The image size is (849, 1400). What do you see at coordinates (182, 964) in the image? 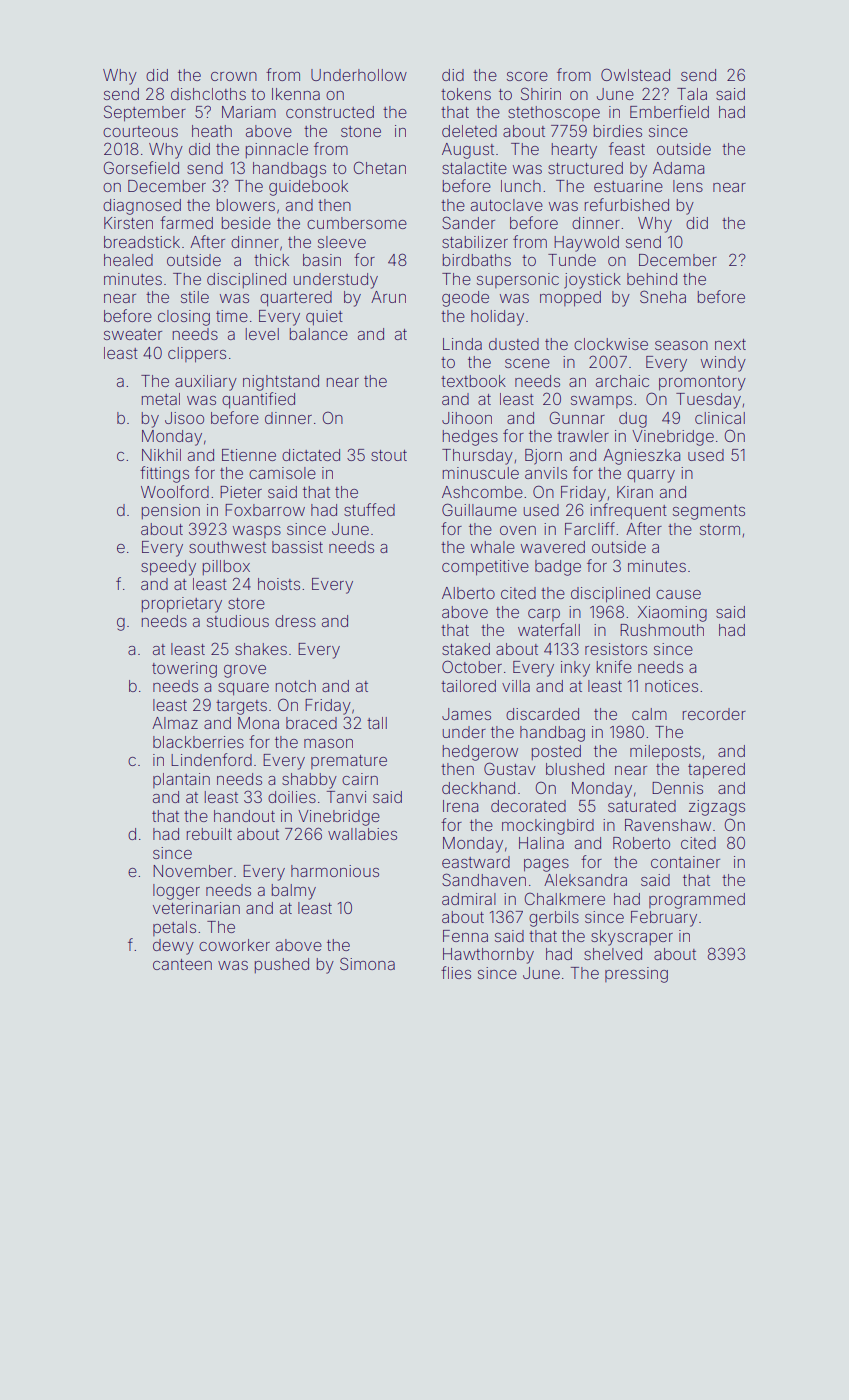
I see `canteen` at bounding box center [182, 964].
